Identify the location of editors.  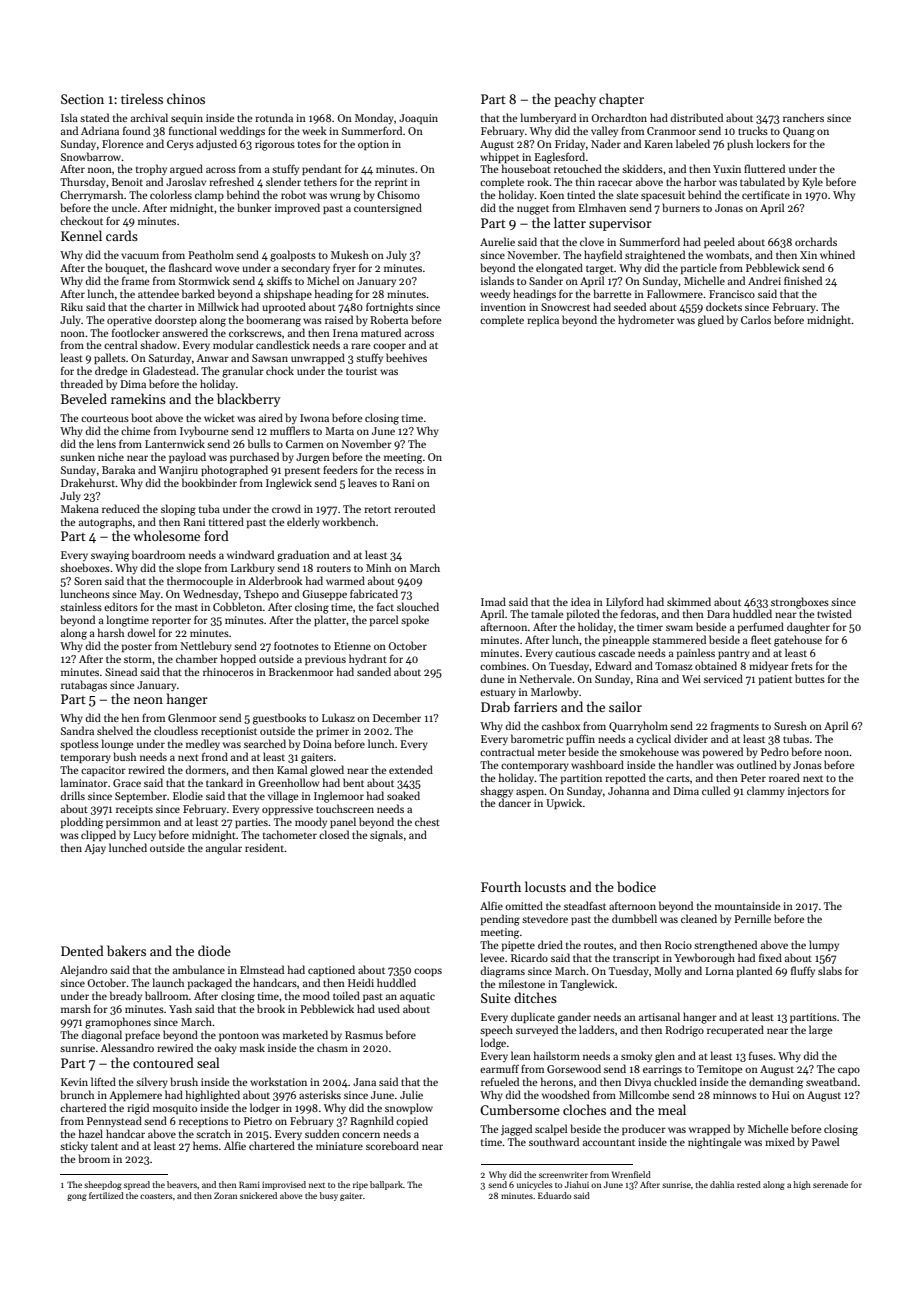
(121, 606).
